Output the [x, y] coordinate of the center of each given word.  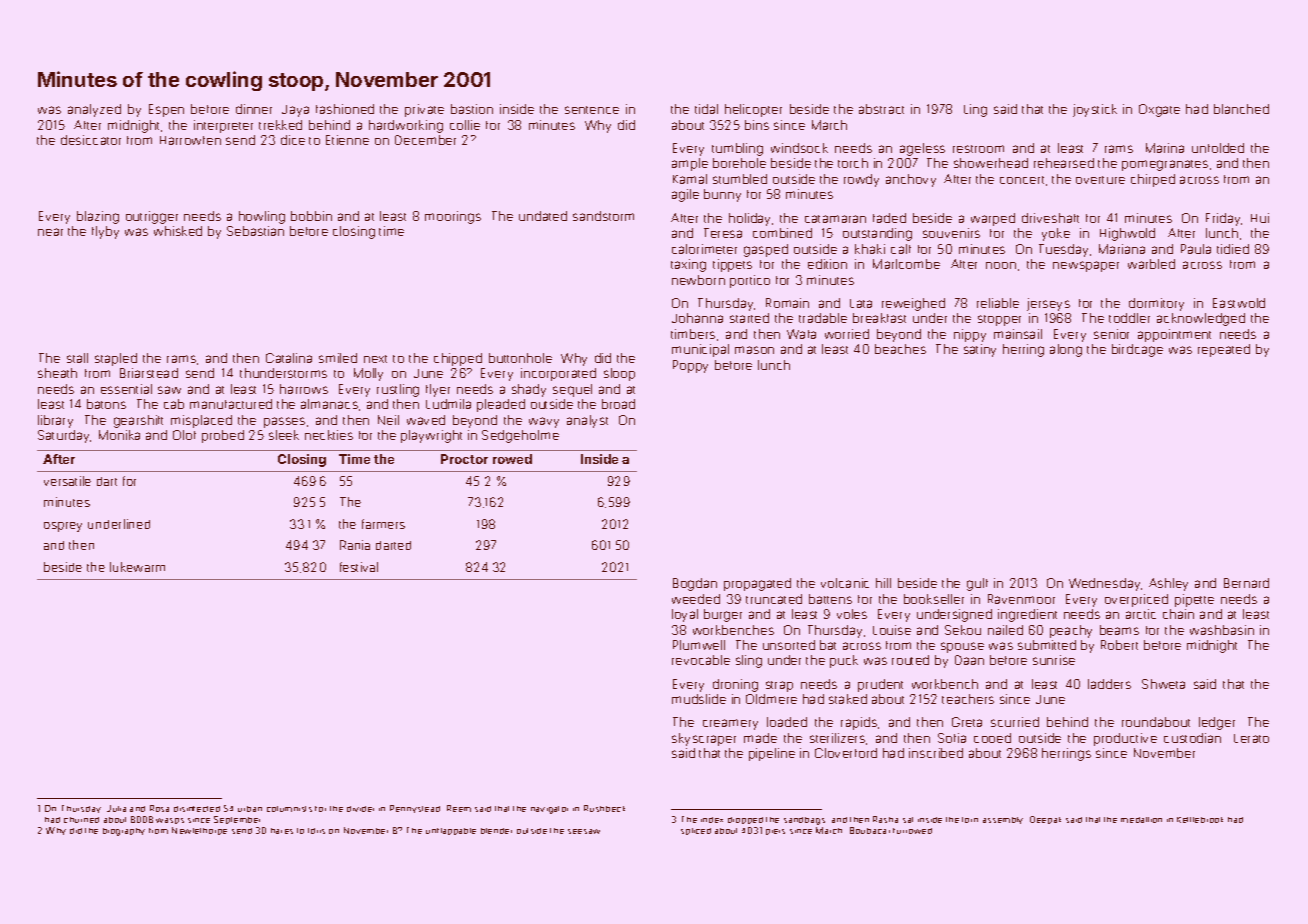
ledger [1217, 723]
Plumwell [699, 645]
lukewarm [137, 567]
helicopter [753, 110]
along [1066, 350]
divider [360, 809]
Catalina [289, 358]
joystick [1095, 110]
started [749, 318]
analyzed [94, 110]
